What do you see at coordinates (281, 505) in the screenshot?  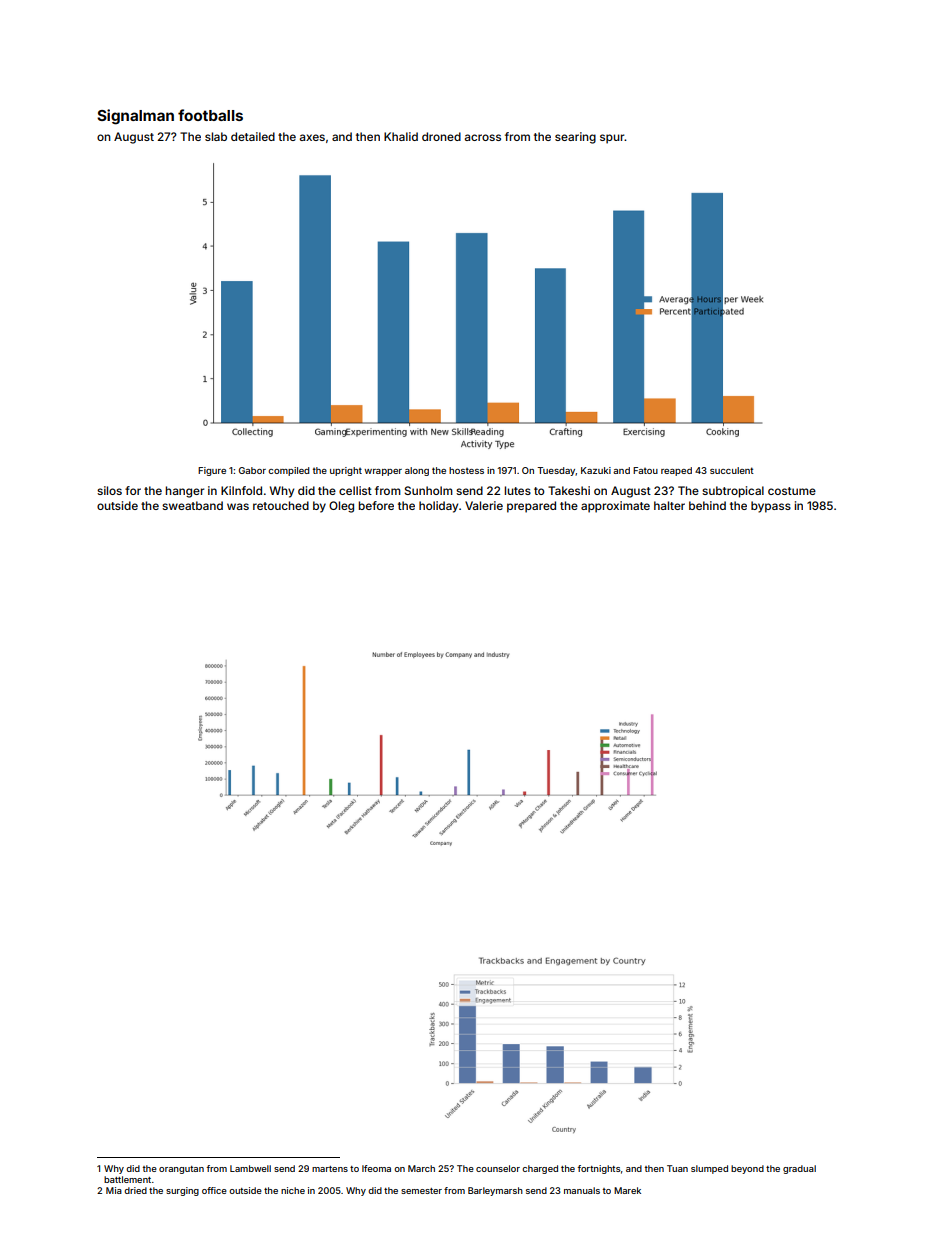 I see `retouched` at bounding box center [281, 505].
